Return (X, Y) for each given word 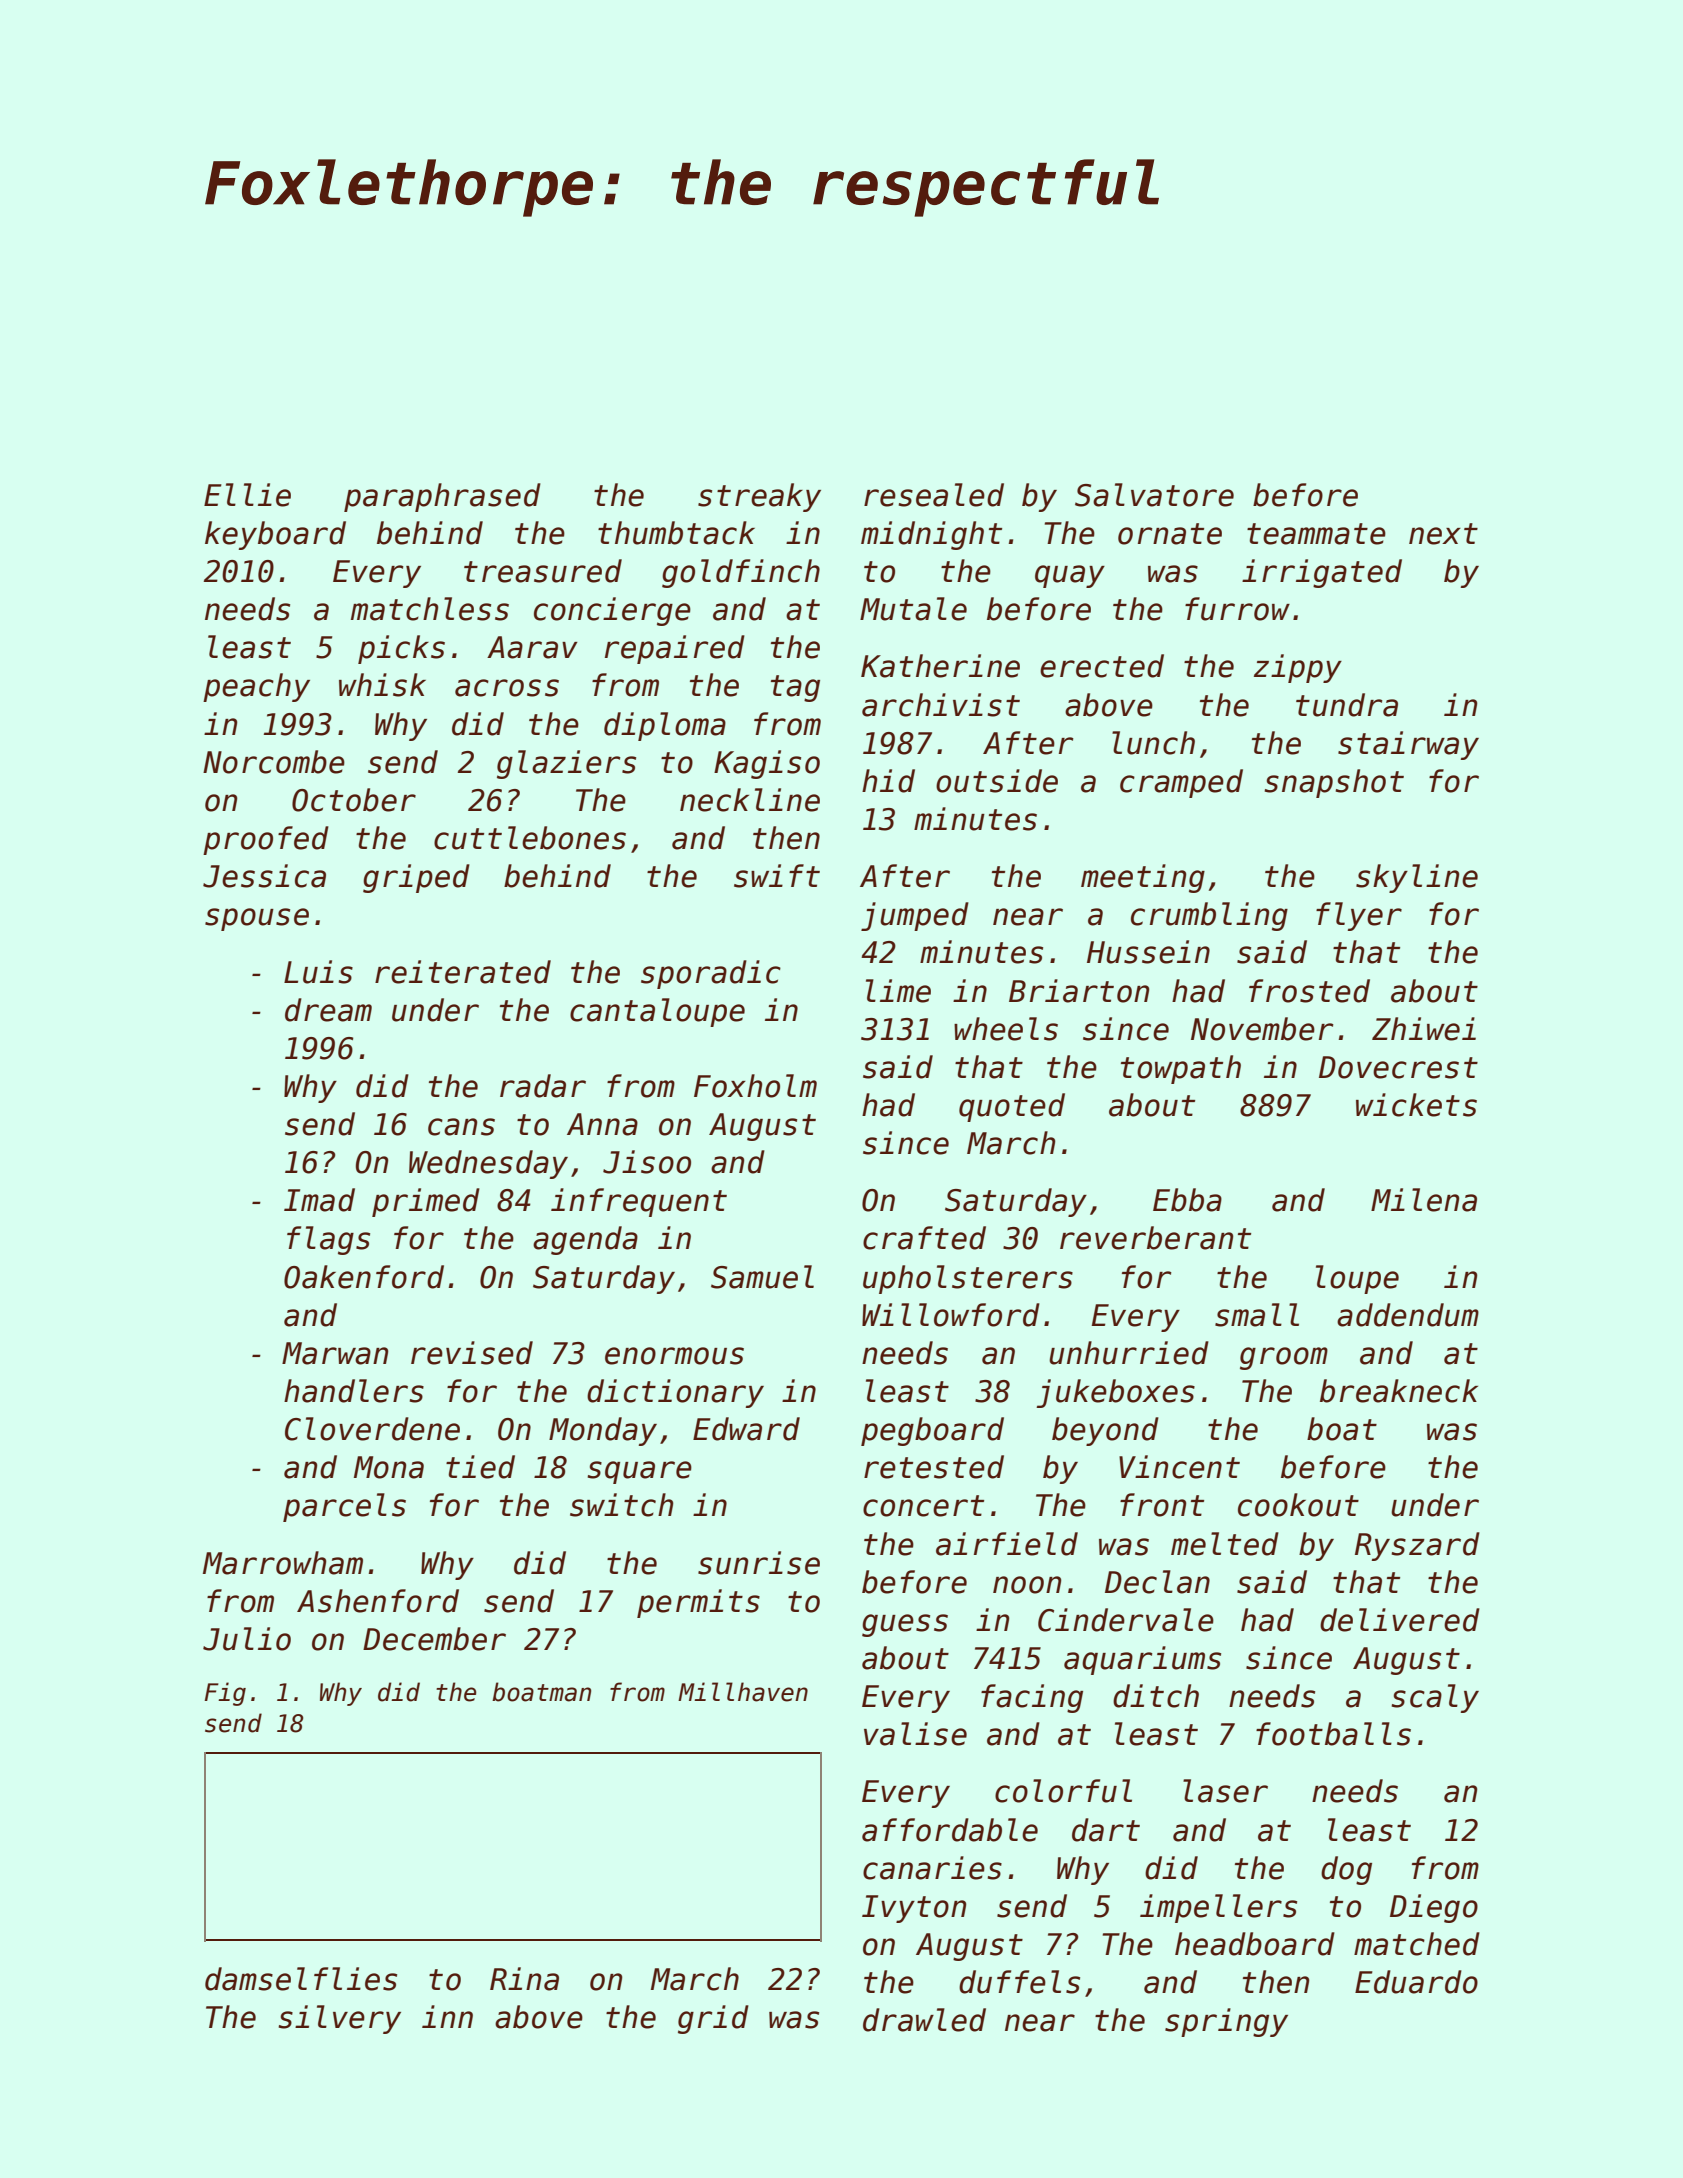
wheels (1006, 1029)
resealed (934, 495)
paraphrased (442, 497)
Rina (524, 1979)
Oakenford (364, 1277)
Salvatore (1154, 495)
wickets (1416, 1105)
